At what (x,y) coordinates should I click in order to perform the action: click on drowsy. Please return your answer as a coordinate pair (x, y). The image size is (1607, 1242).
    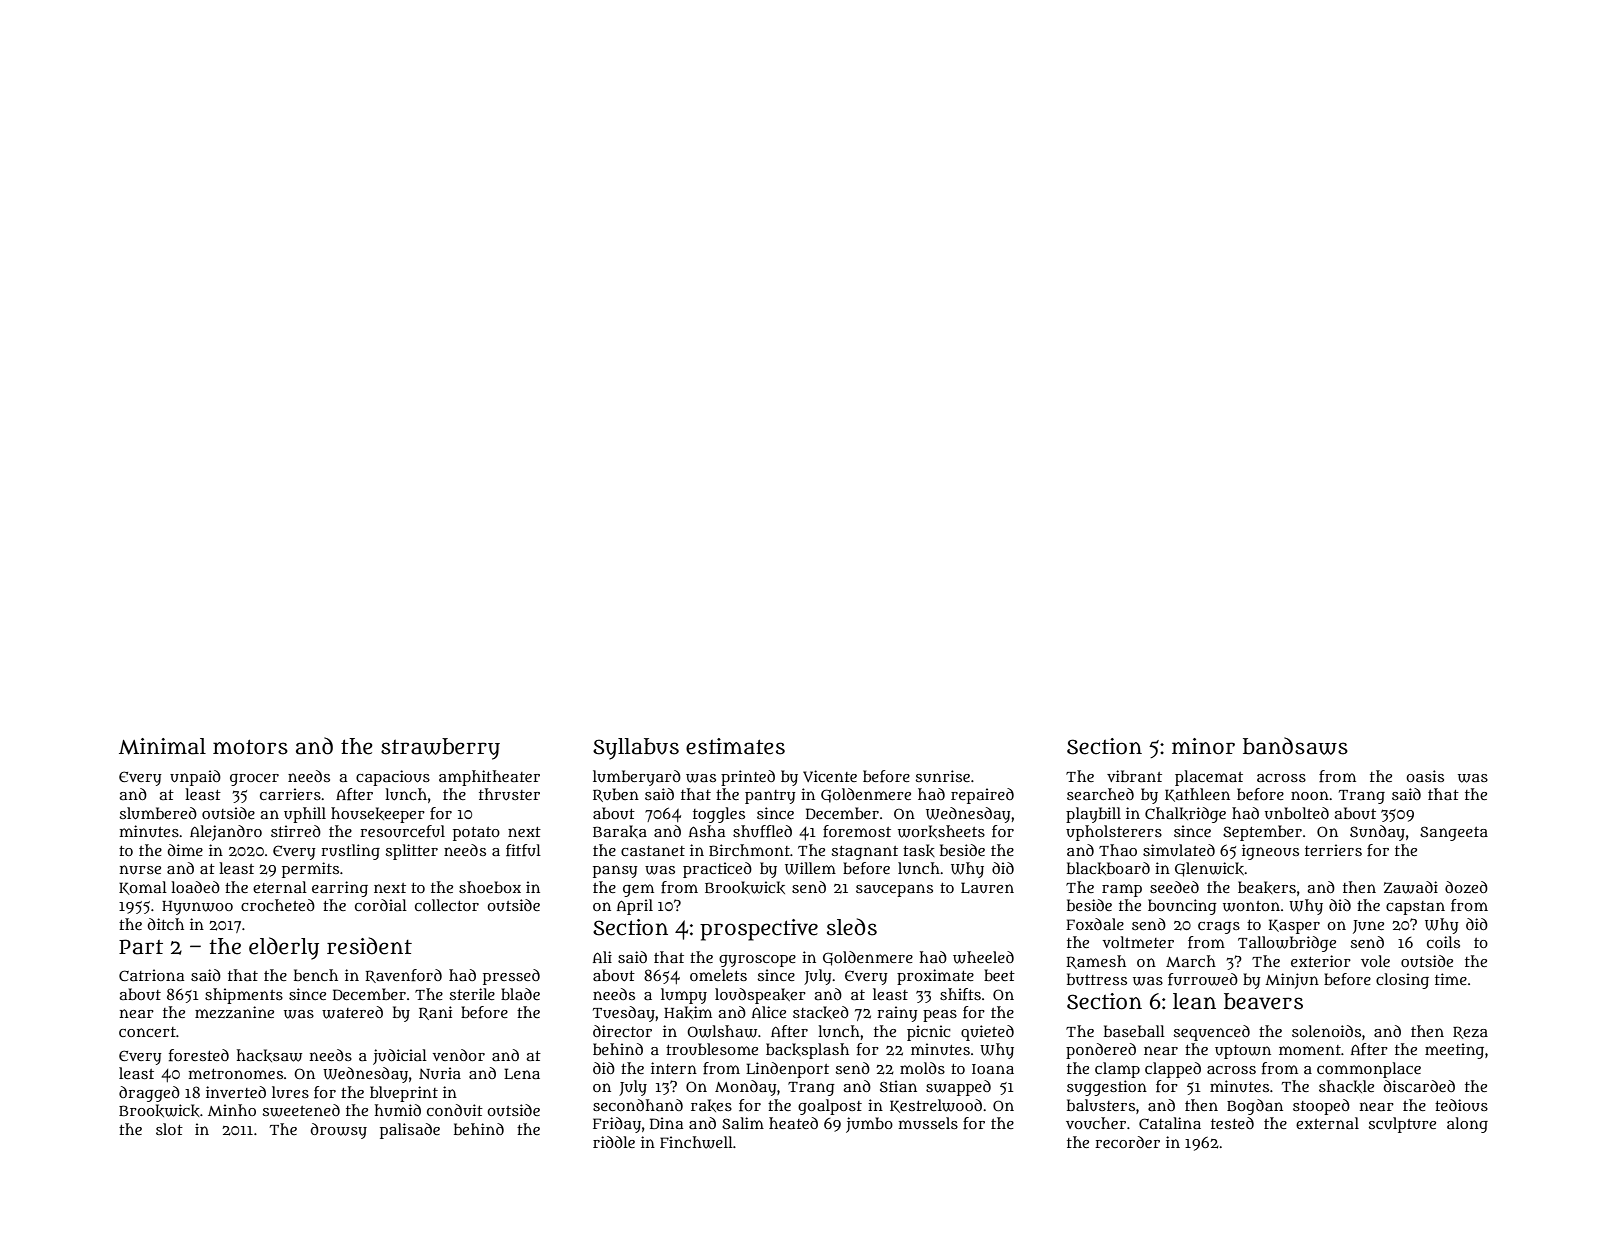
    Looking at the image, I should click on (339, 1131).
